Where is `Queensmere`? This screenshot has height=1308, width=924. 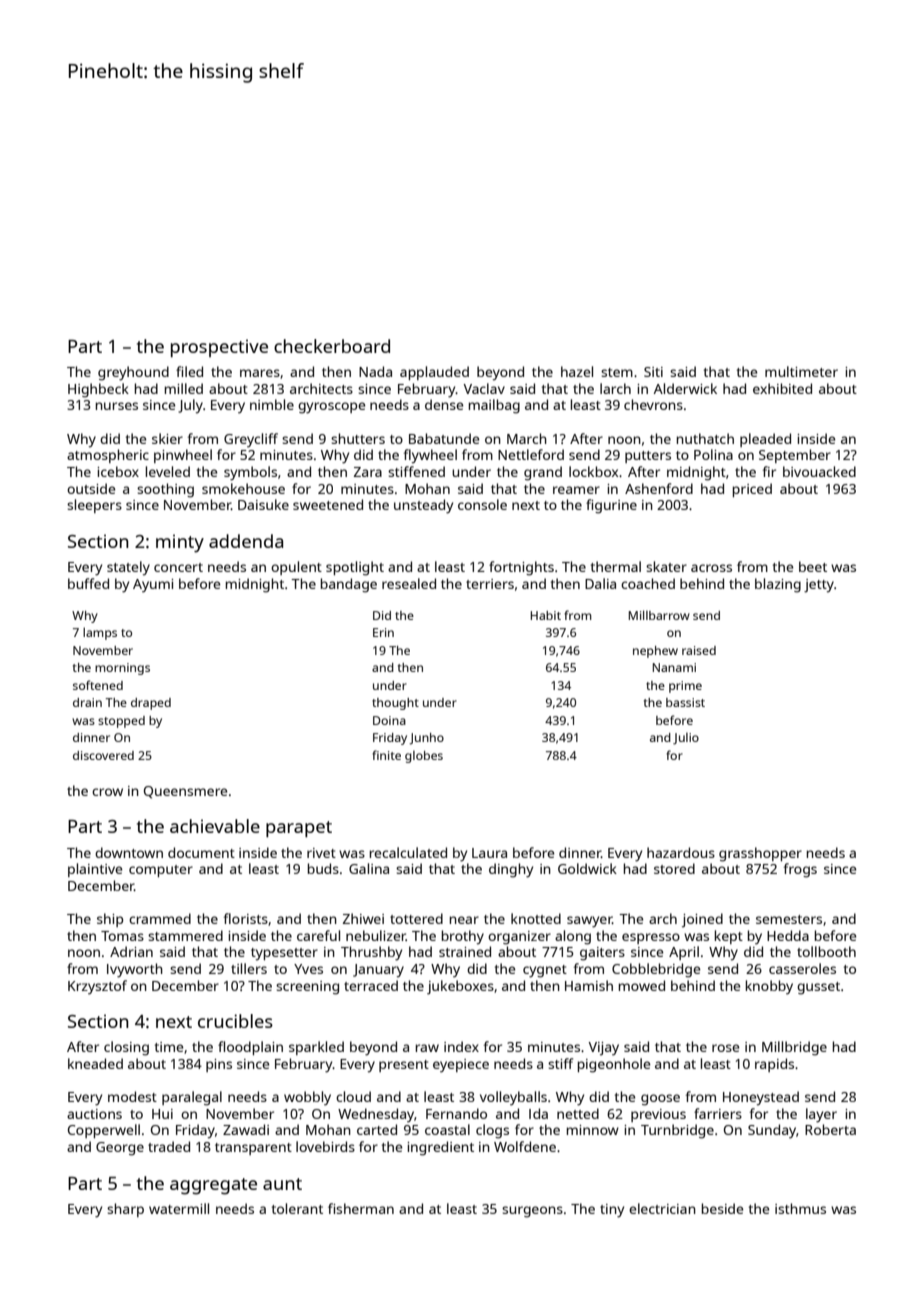 Queensmere is located at coordinates (186, 792).
